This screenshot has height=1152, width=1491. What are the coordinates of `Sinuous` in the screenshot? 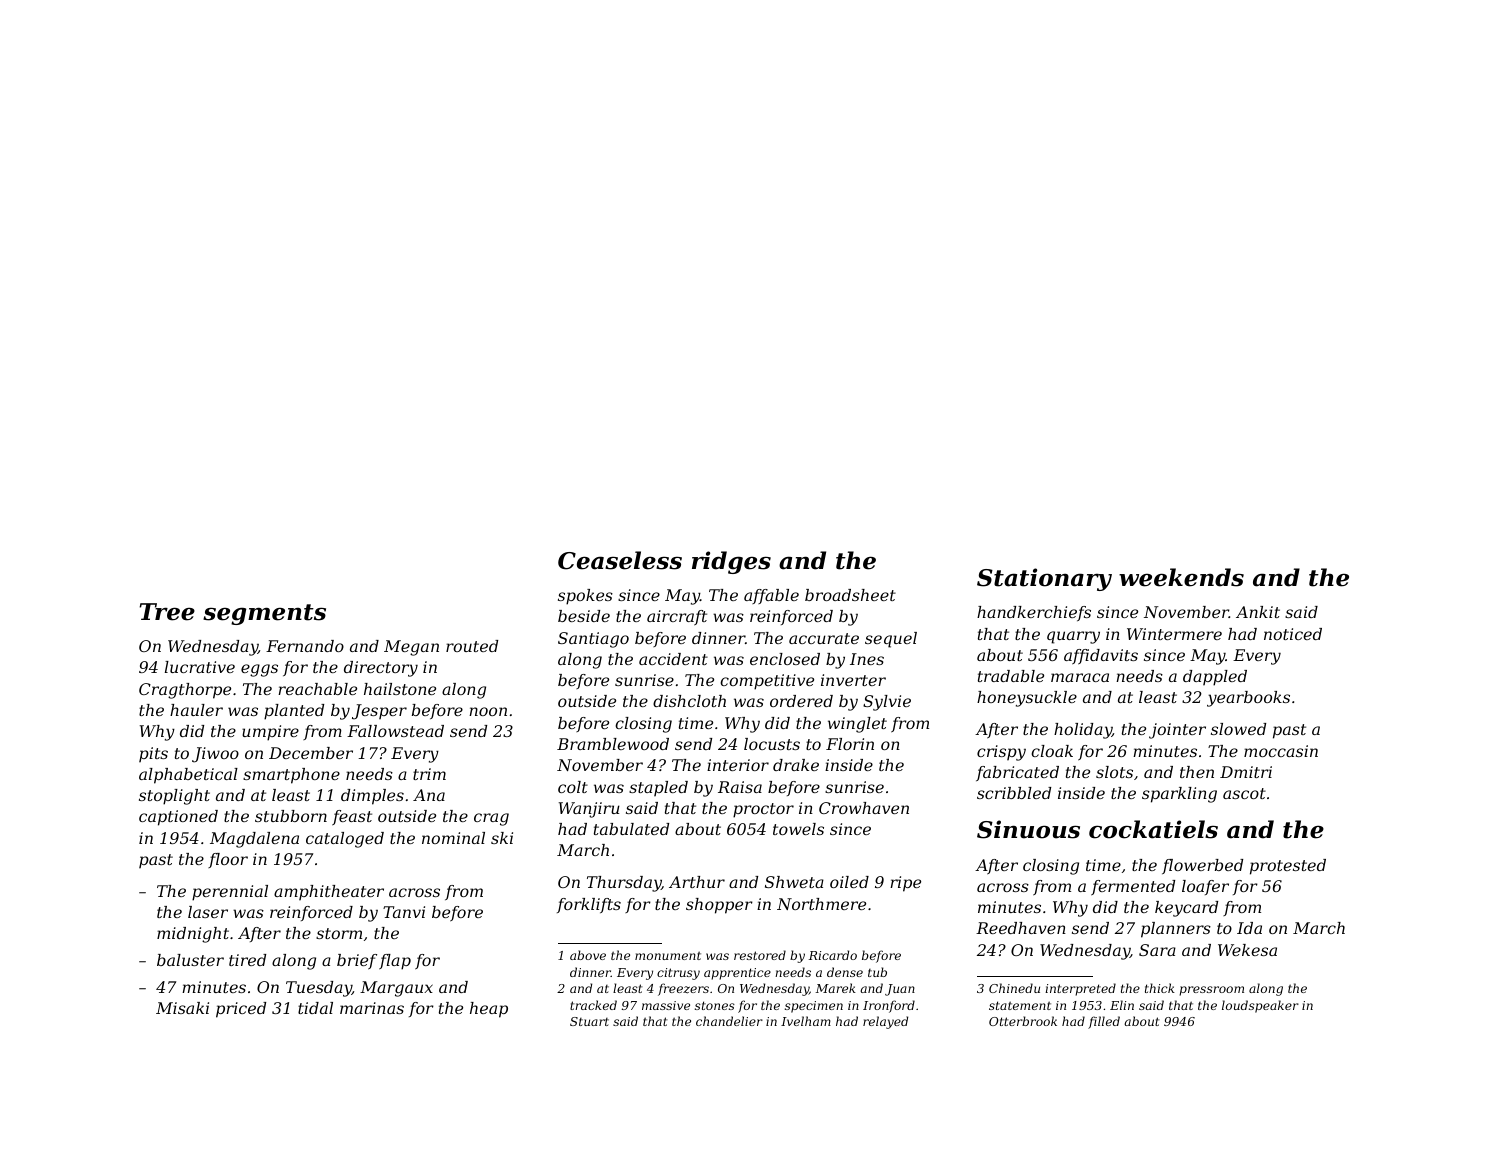 It's located at (1028, 829).
